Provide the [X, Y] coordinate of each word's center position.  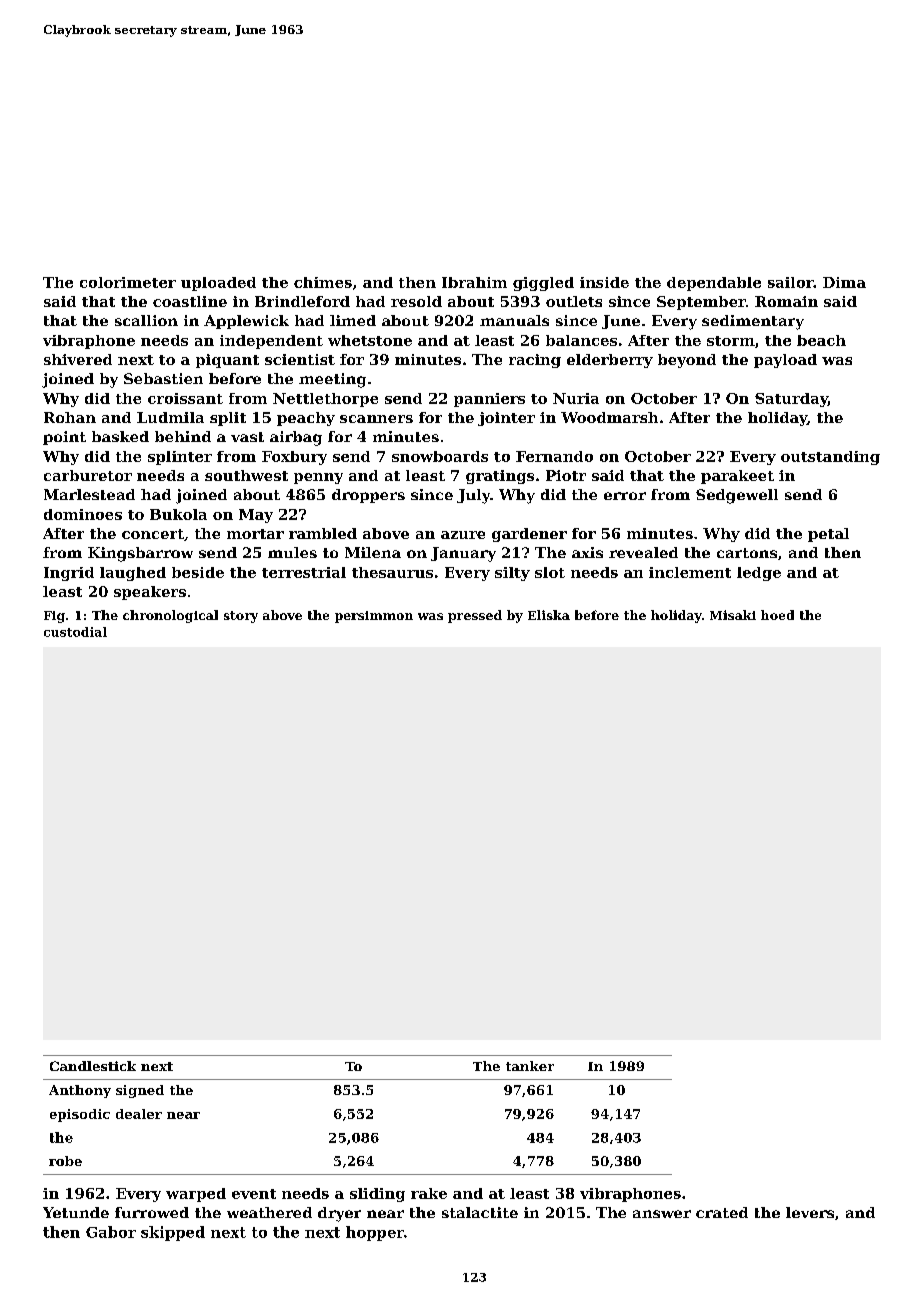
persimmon [374, 617]
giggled [543, 284]
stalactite [480, 1212]
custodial [75, 632]
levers [810, 1212]
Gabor [111, 1232]
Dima [844, 282]
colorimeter [128, 282]
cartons [747, 553]
